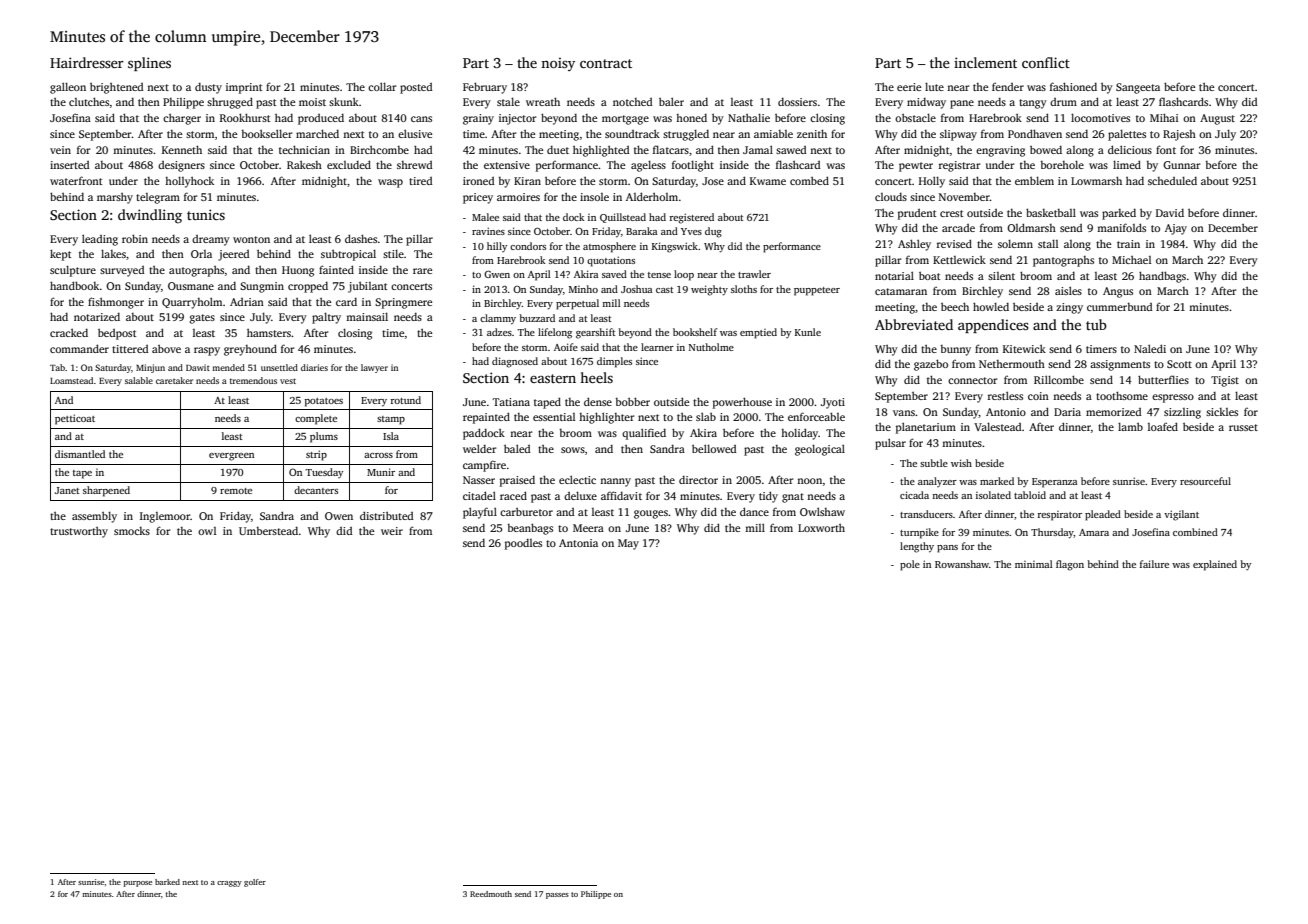 The width and height of the document is (1308, 924). What do you see at coordinates (1215, 565) in the document?
I see `explained` at bounding box center [1215, 565].
